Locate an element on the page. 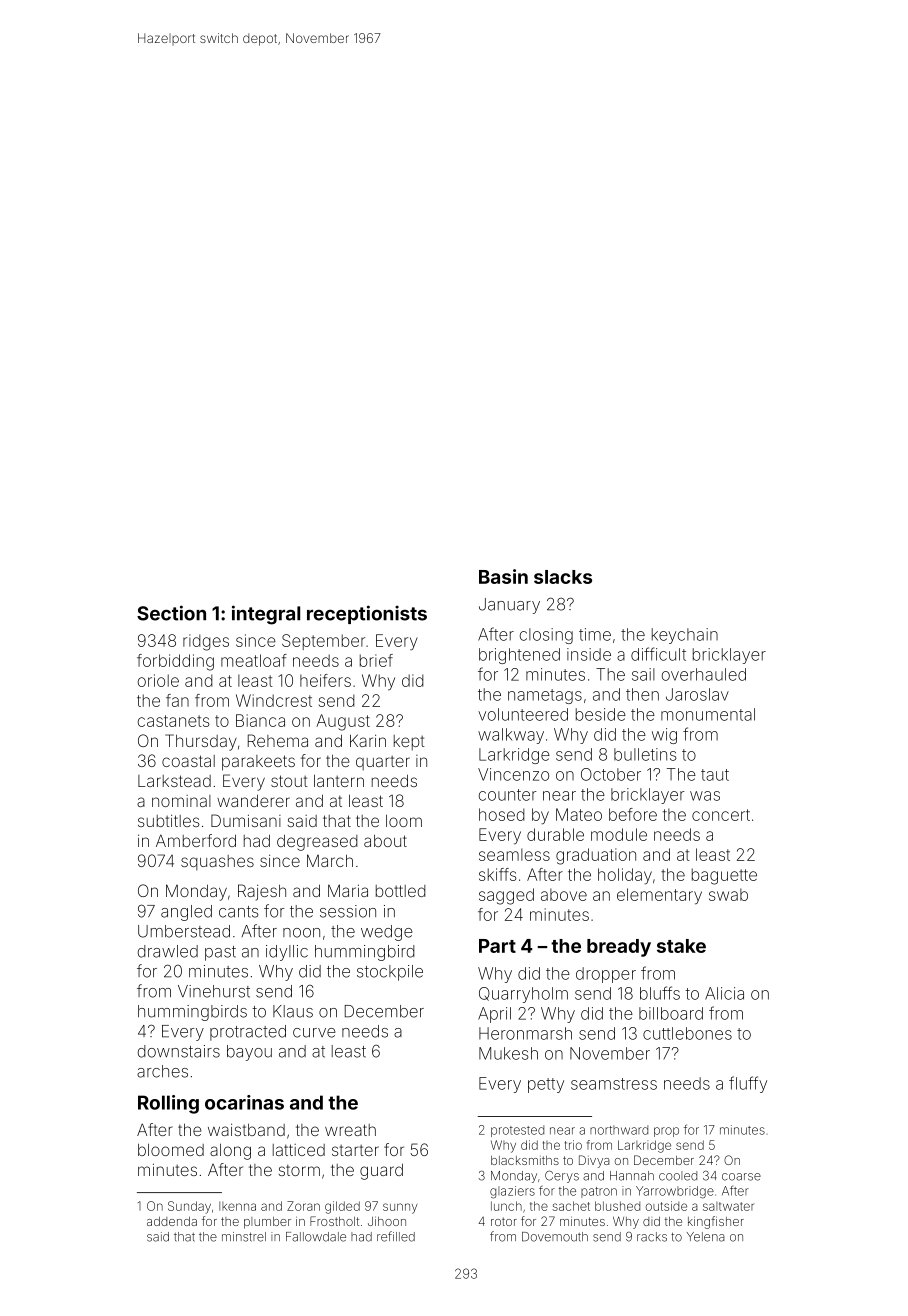  prop is located at coordinates (666, 1132).
